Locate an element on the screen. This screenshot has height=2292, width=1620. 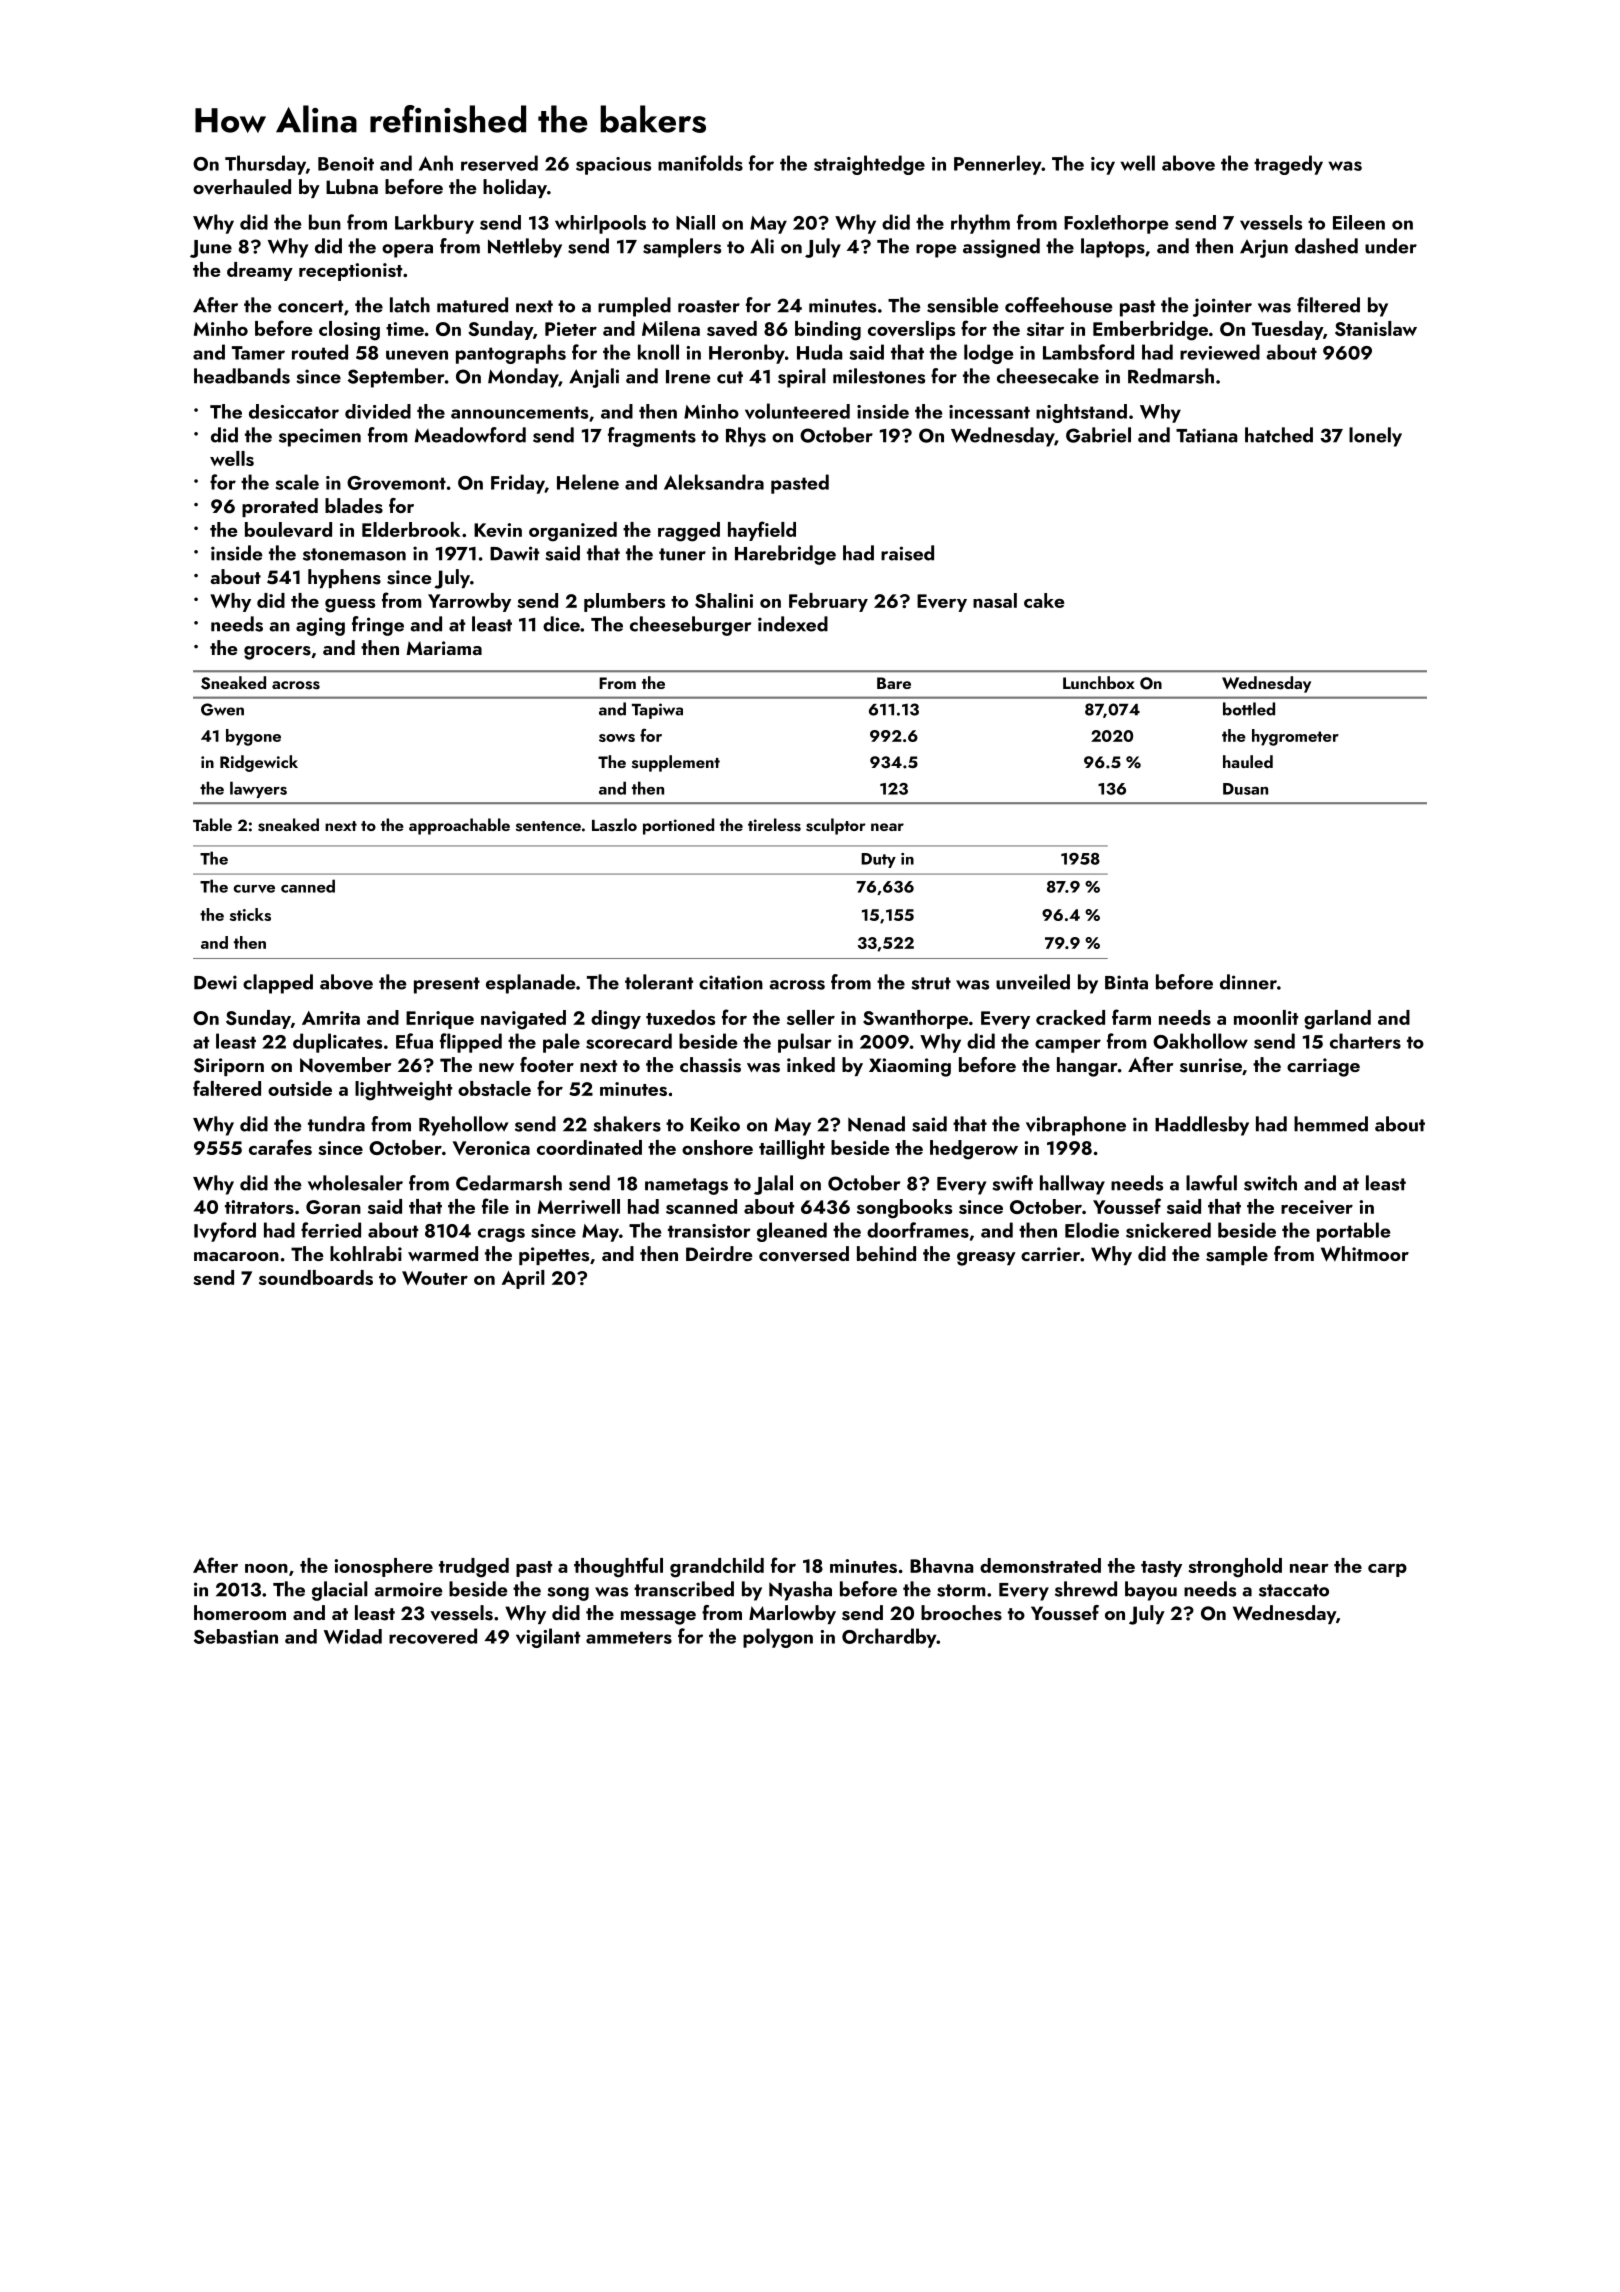
spiral is located at coordinates (802, 378).
